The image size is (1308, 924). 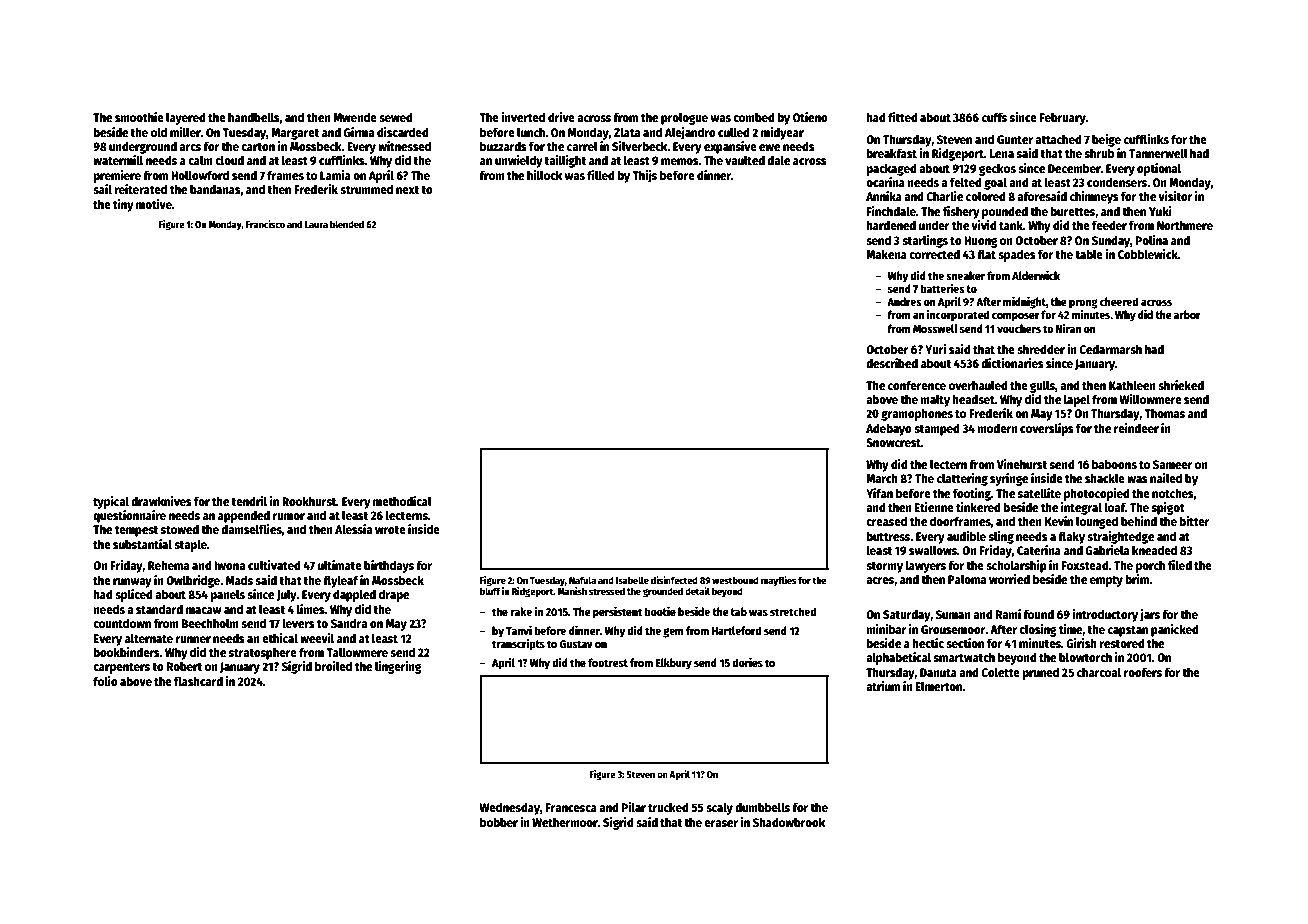 I want to click on carton, so click(x=258, y=147).
